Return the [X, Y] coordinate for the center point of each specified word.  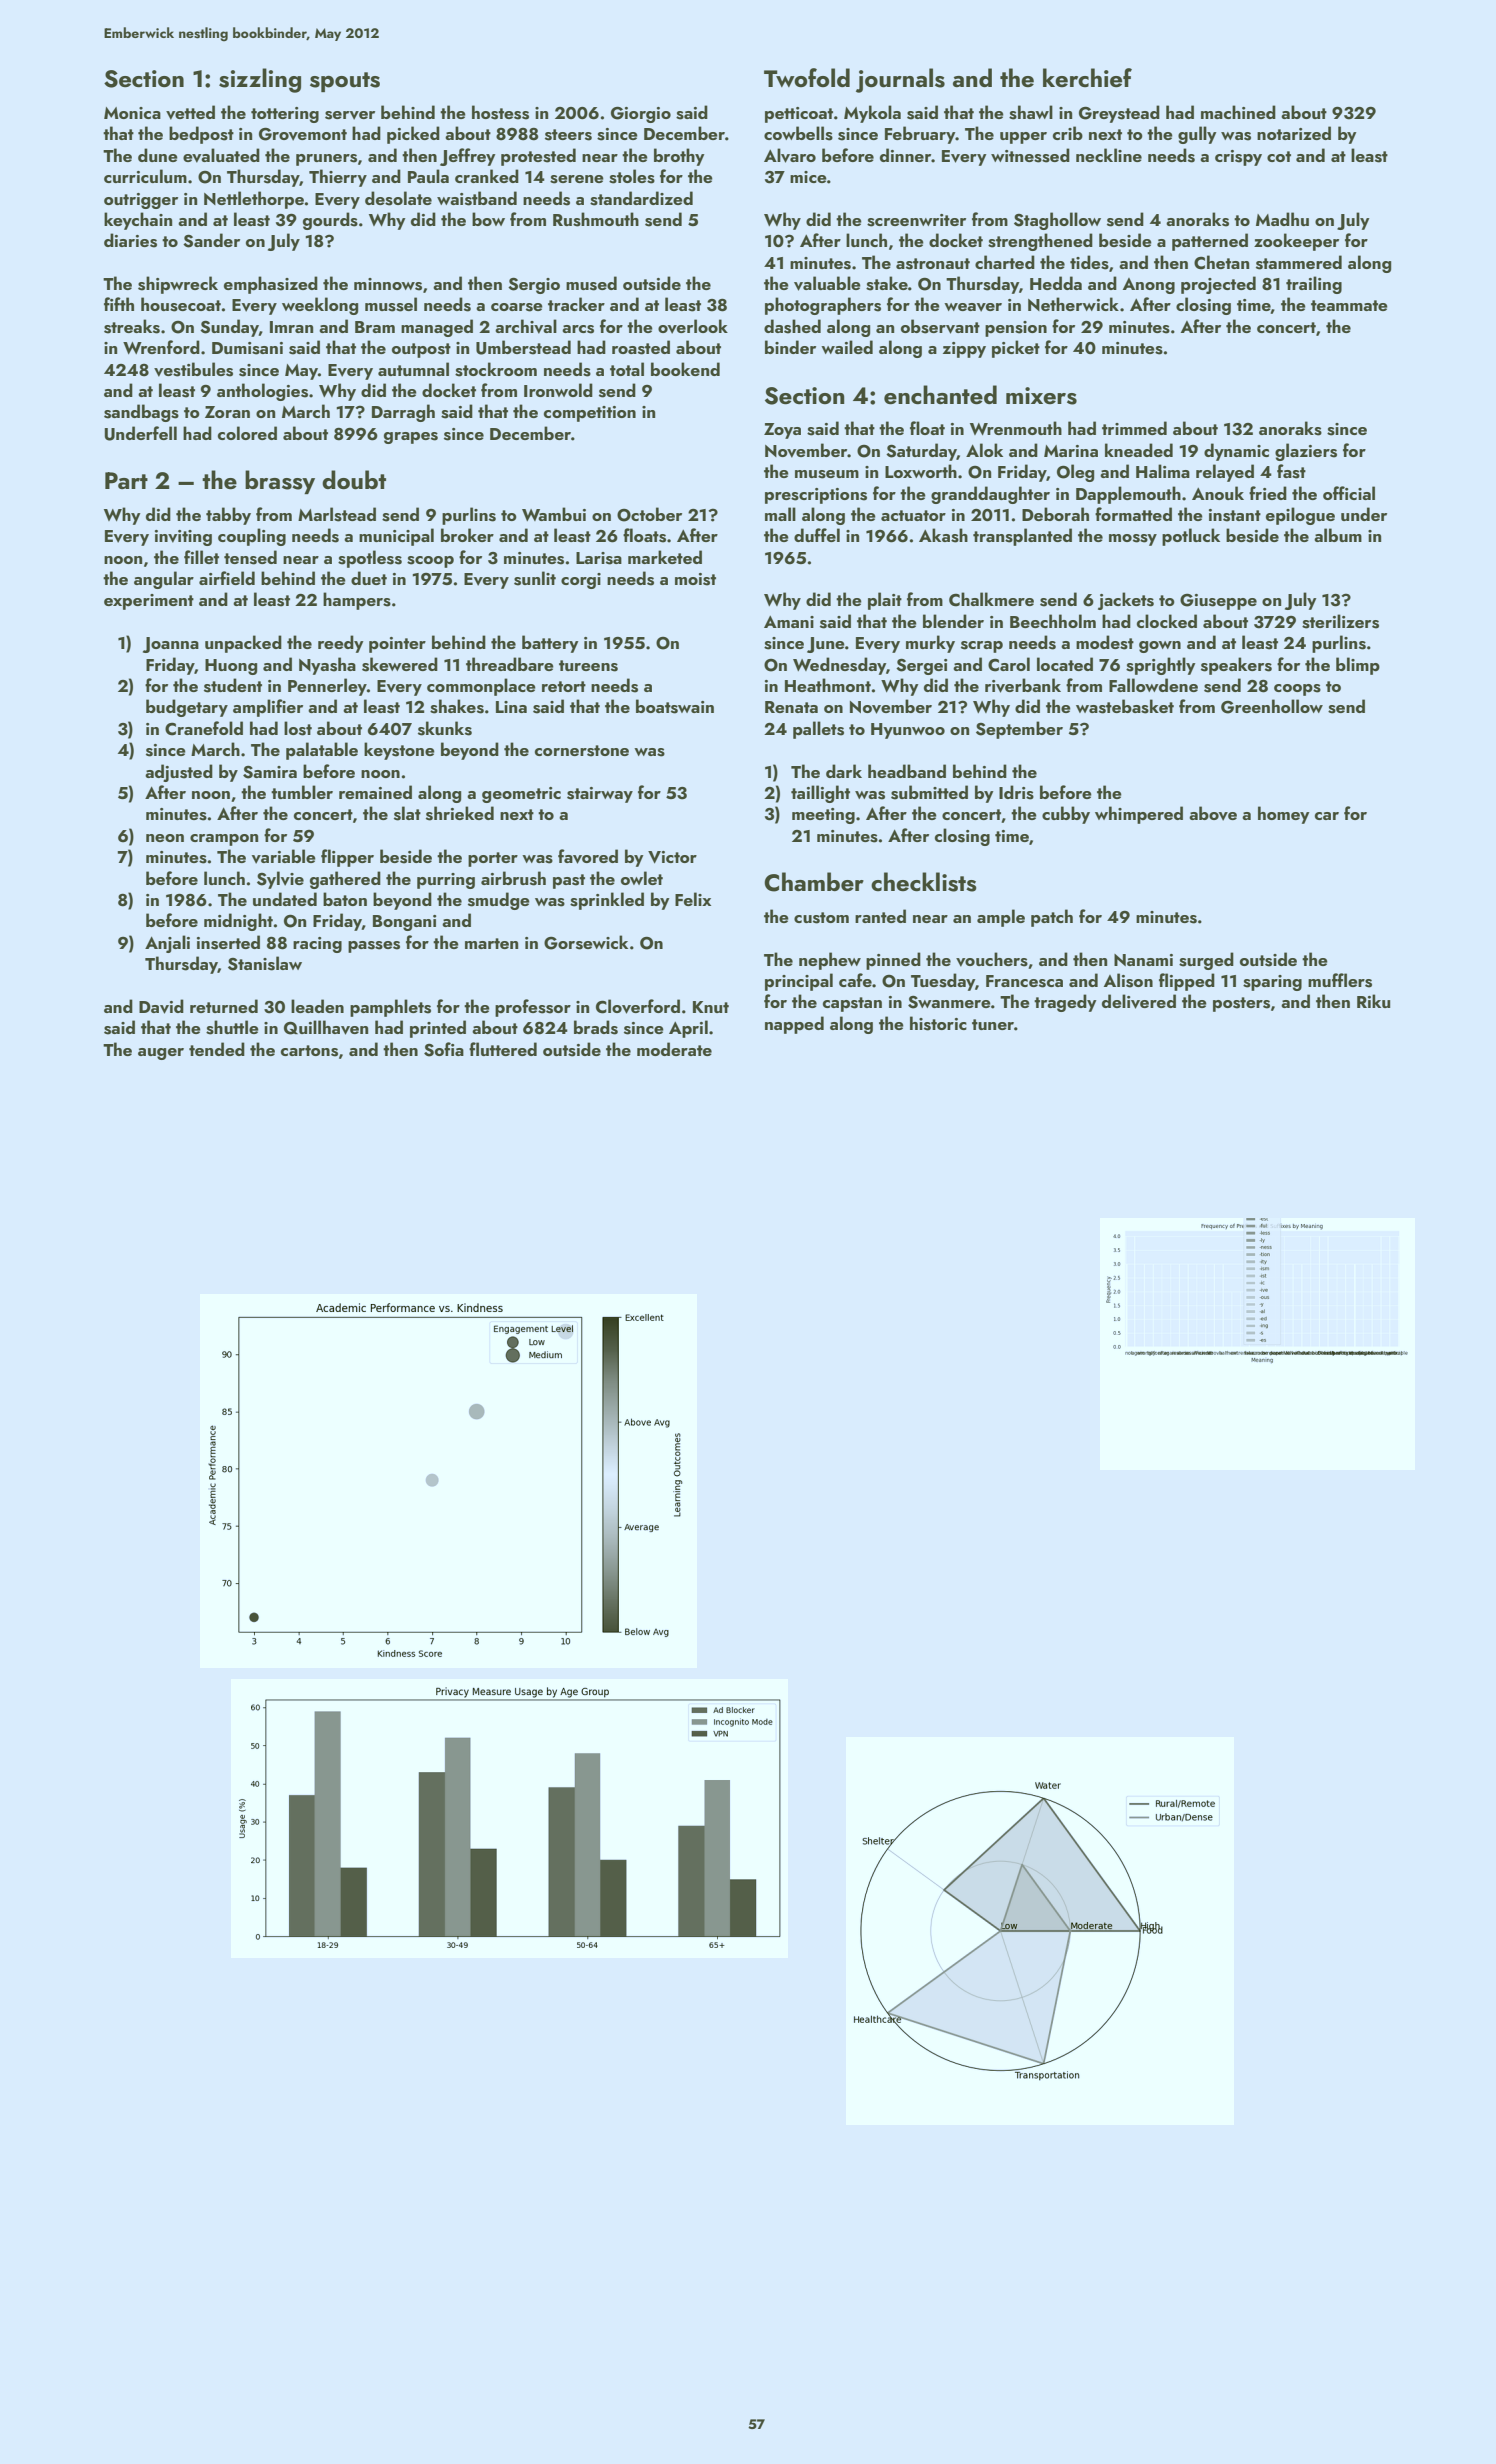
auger [161, 1054]
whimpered [1139, 815]
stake [887, 283]
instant [1235, 515]
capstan [852, 1004]
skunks [445, 728]
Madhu [1282, 219]
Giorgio [641, 114]
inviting [183, 538]
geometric [521, 795]
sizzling [260, 80]
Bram [375, 327]
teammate [1349, 305]
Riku [1373, 1001]
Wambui [554, 514]
